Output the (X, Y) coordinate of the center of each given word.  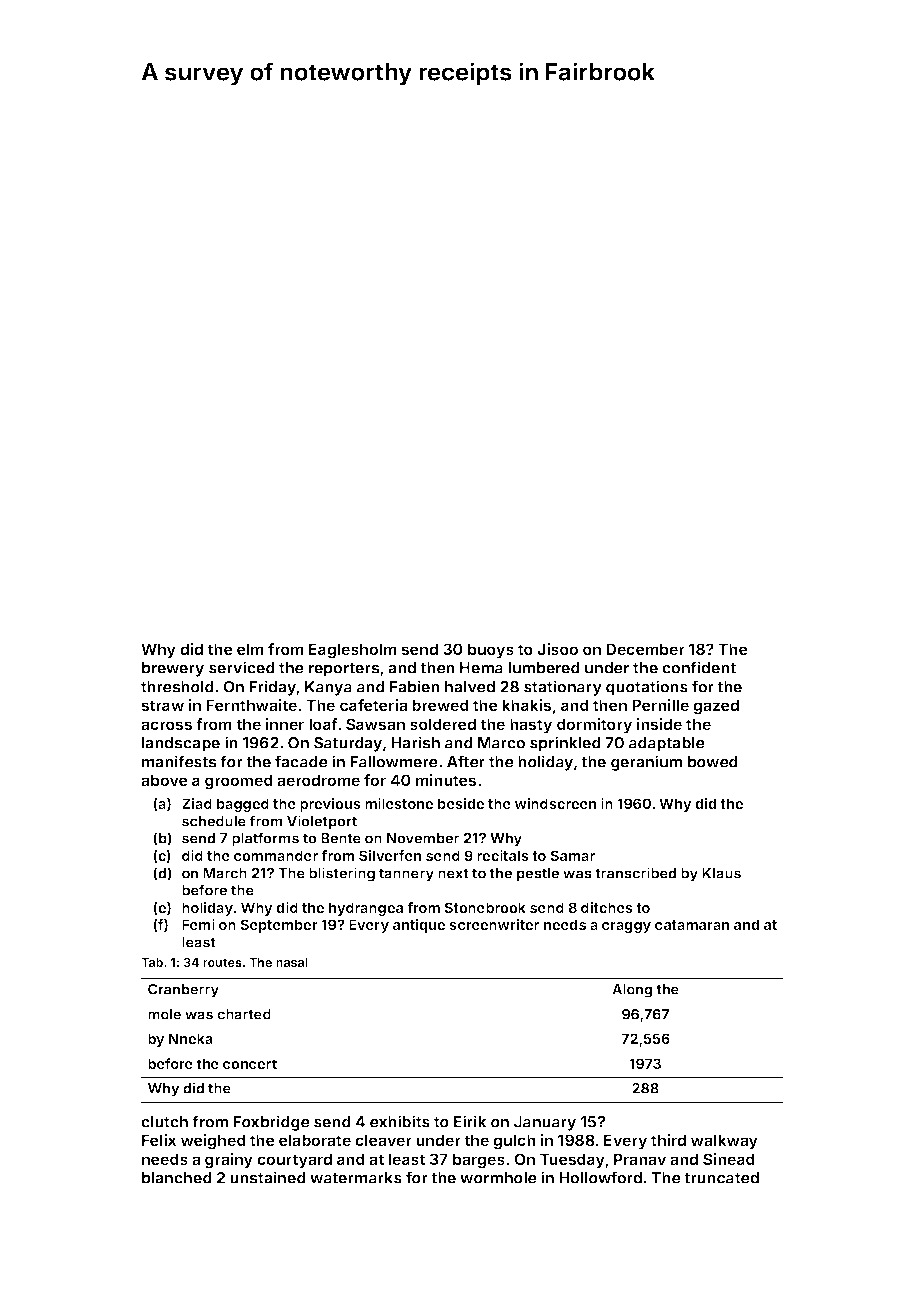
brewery (173, 669)
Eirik (470, 1121)
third (668, 1140)
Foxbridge (271, 1123)
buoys (491, 651)
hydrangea (366, 909)
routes (222, 962)
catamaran (692, 925)
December (645, 649)
